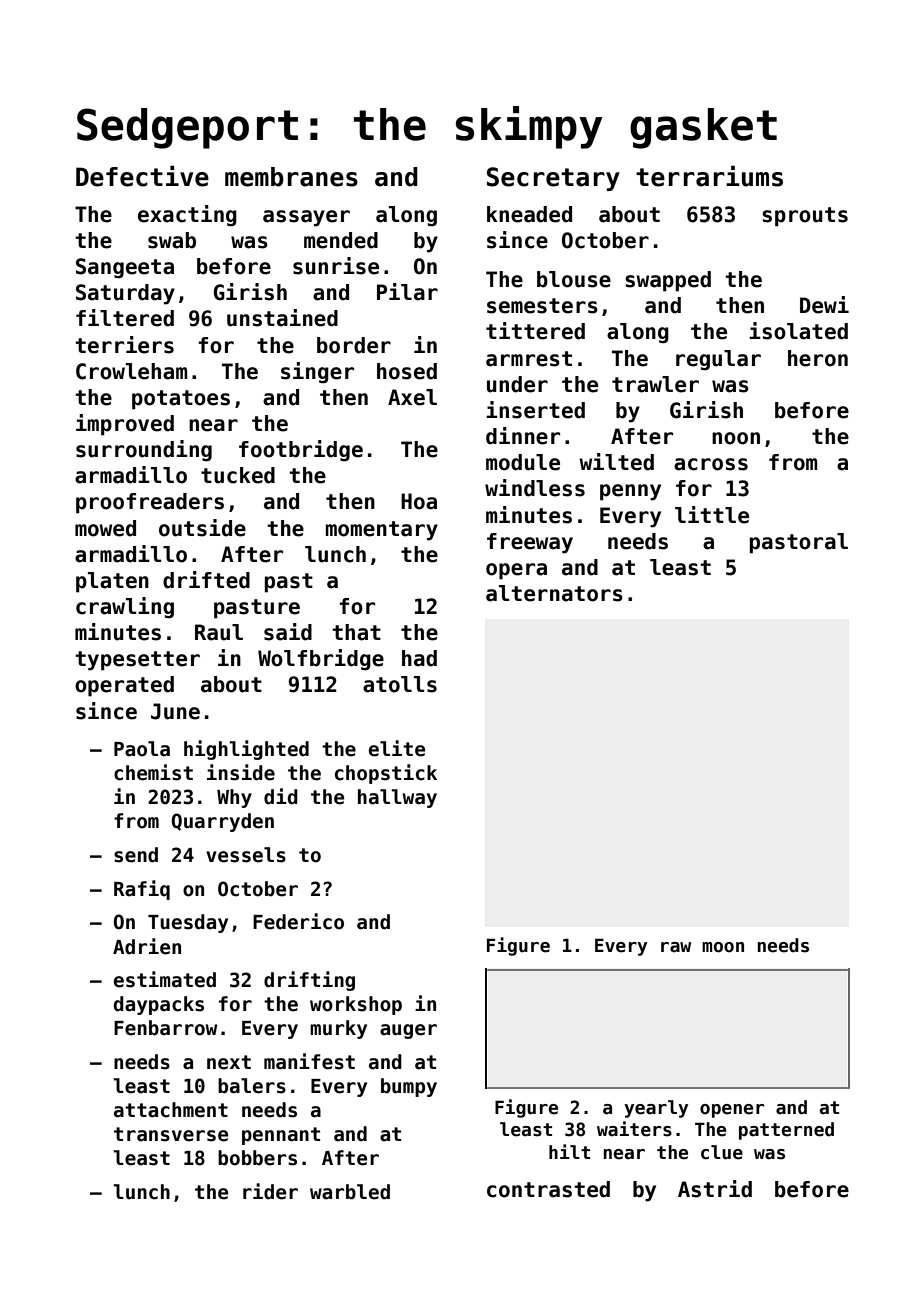 The image size is (924, 1311). Describe the element at coordinates (736, 438) in the page. I see `noon` at that location.
